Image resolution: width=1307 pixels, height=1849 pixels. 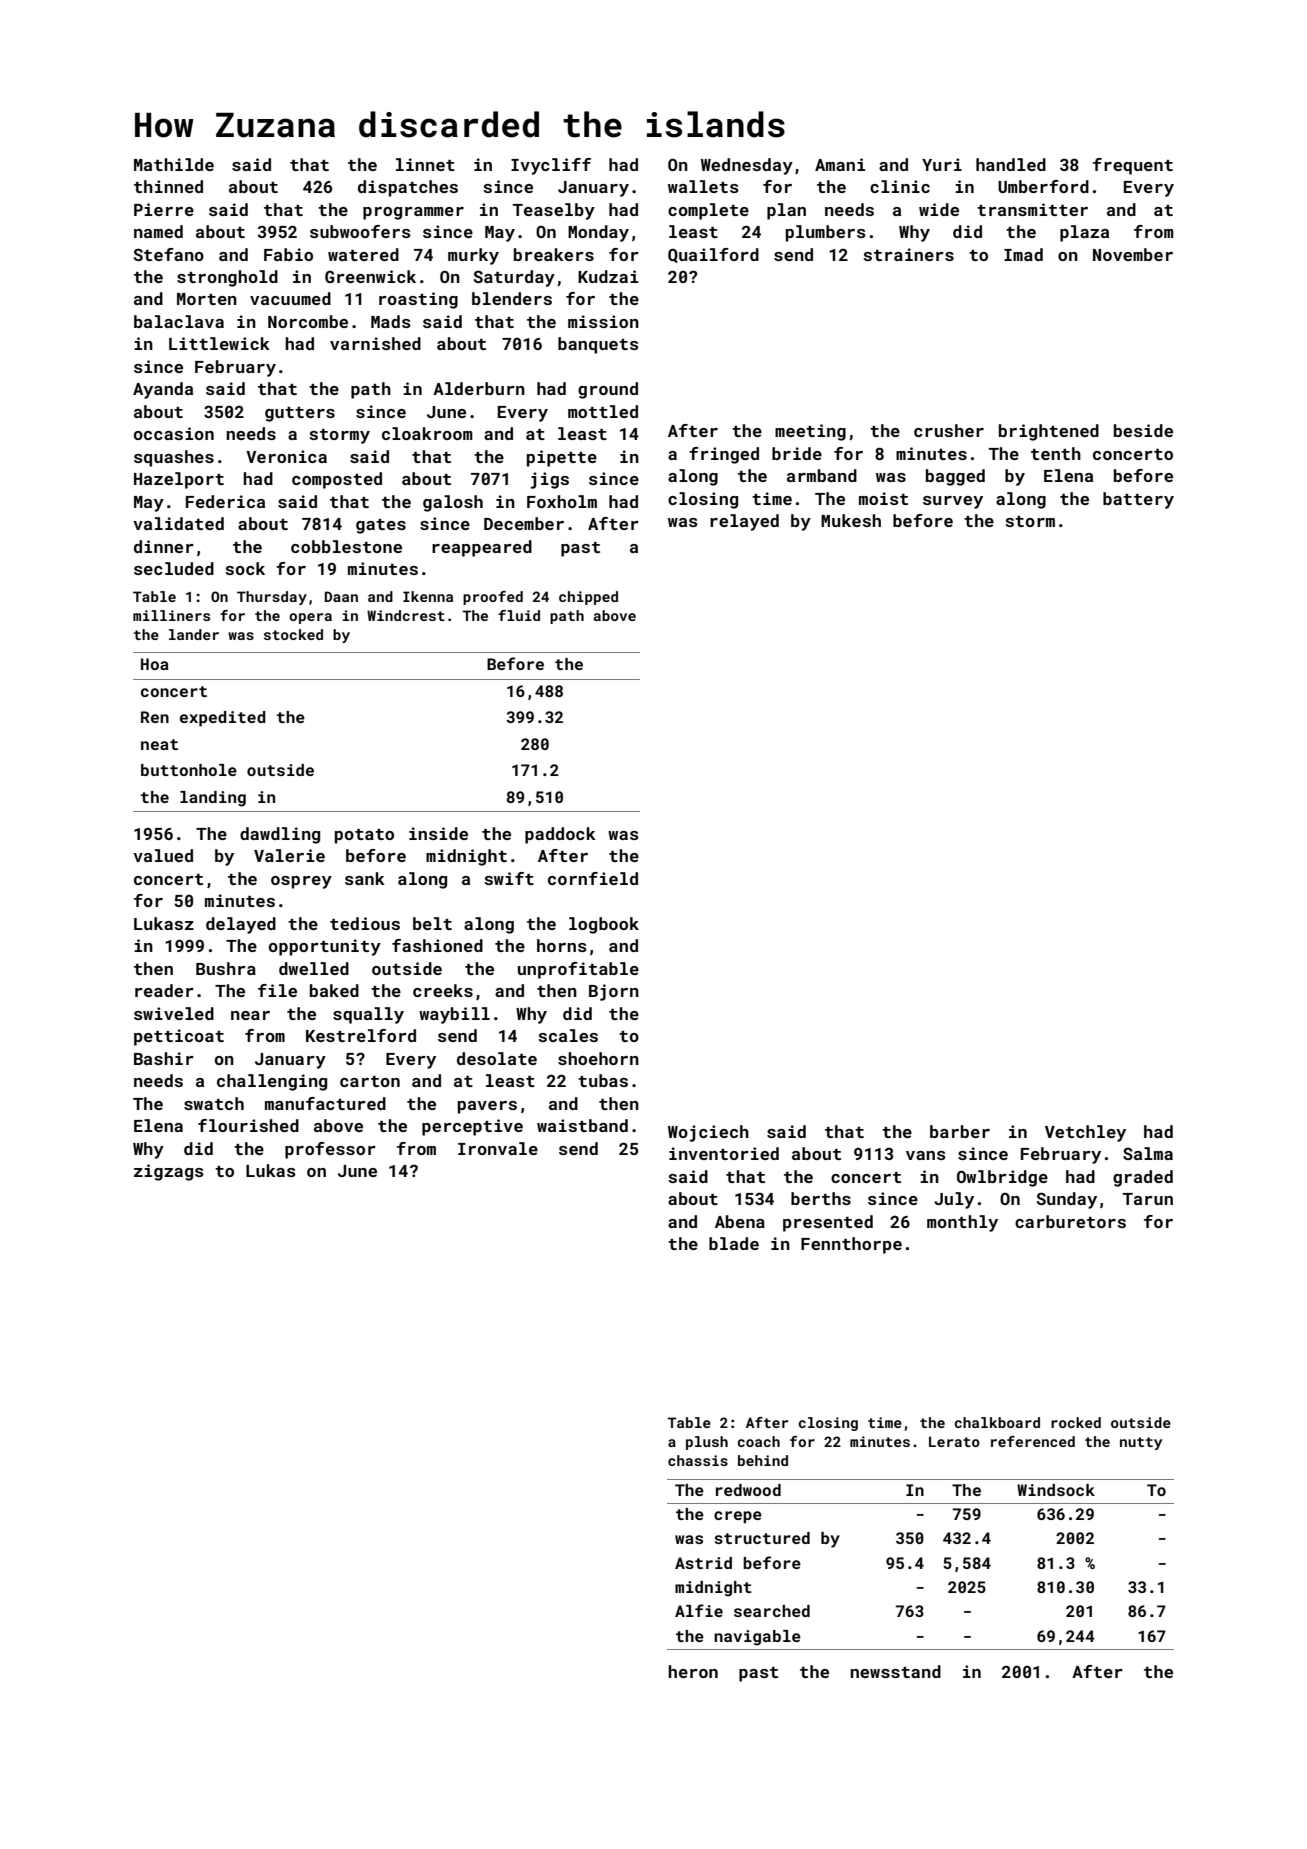 I want to click on dispatches, so click(x=408, y=188).
